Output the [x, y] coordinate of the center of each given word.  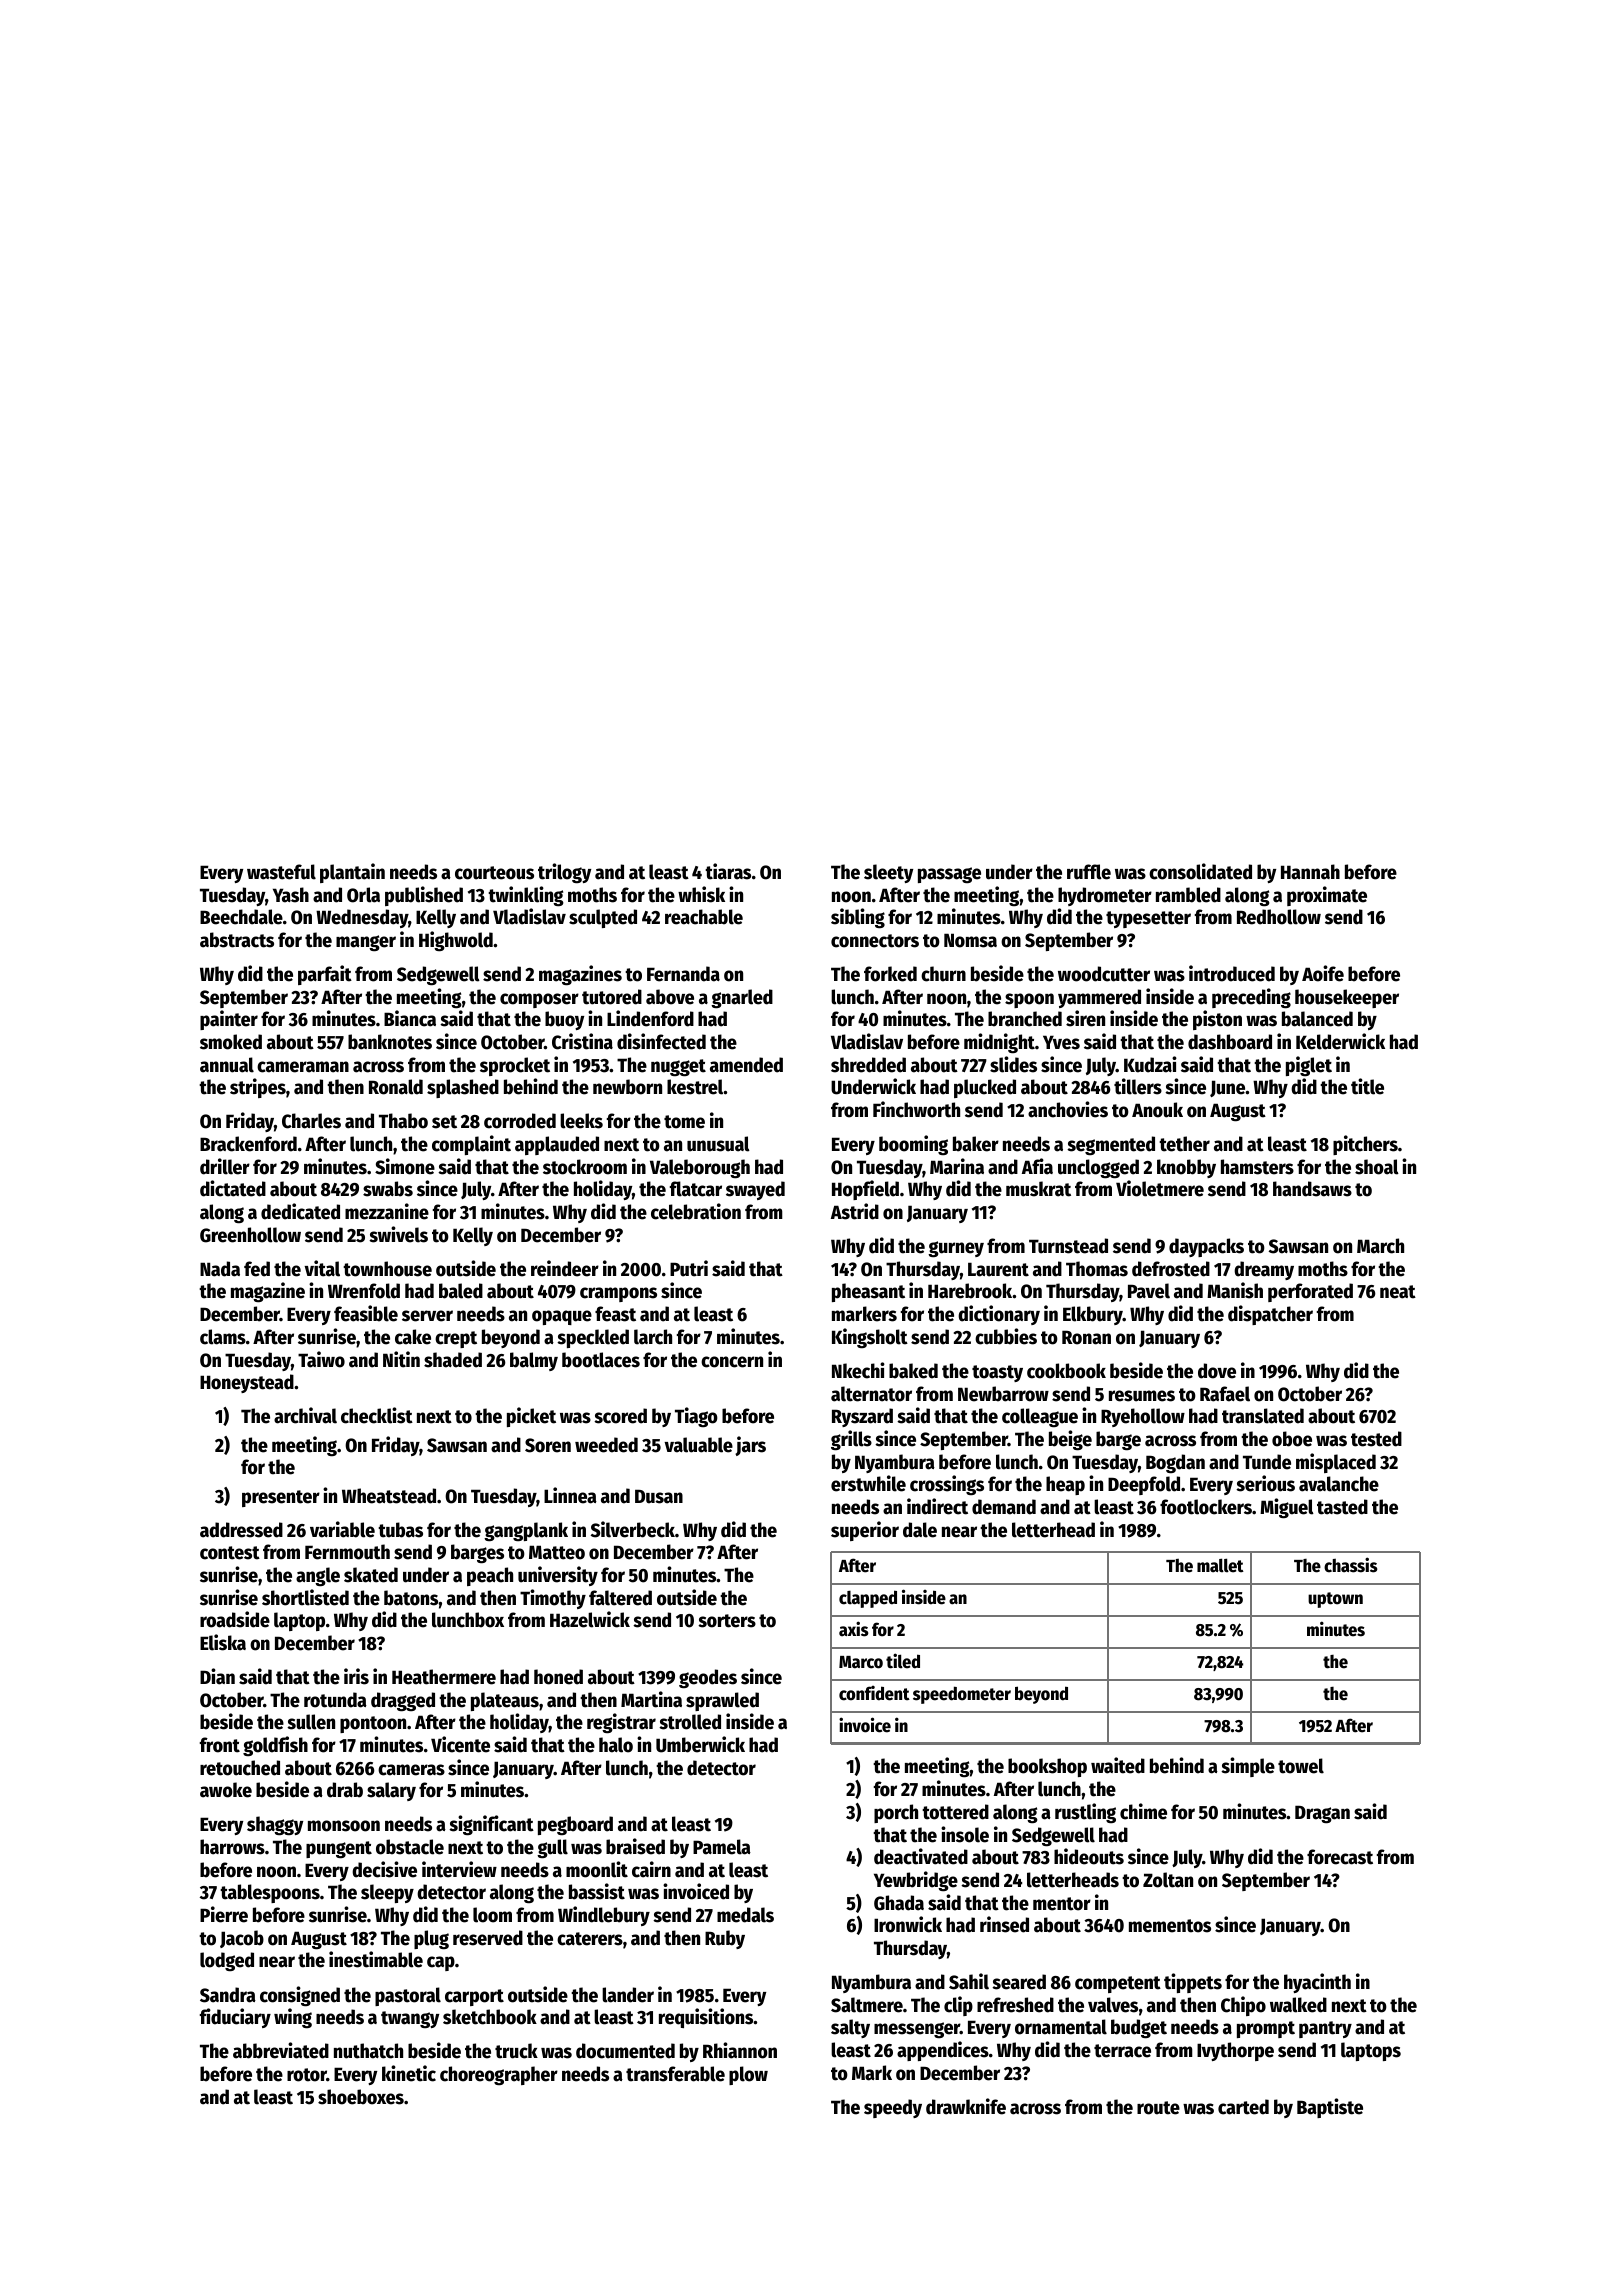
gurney [956, 1249]
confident [874, 1693]
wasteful [281, 872]
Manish [1235, 1290]
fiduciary [235, 2018]
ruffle [1089, 872]
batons [411, 1598]
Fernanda [683, 974]
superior [865, 1531]
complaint [471, 1145]
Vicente [460, 1744]
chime [1143, 1811]
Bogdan [1175, 1463]
